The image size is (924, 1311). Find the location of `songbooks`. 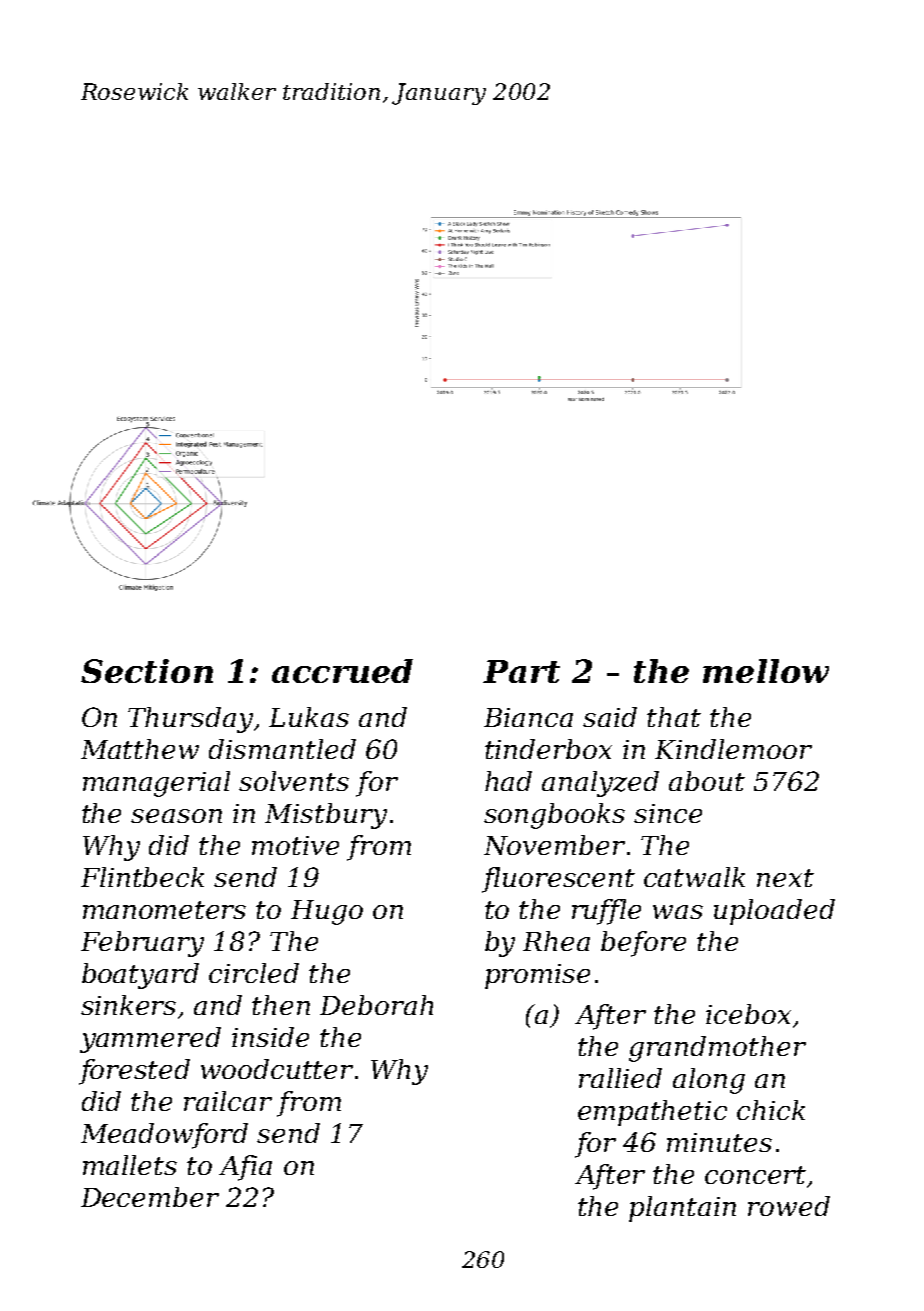

songbooks is located at coordinates (554, 816).
